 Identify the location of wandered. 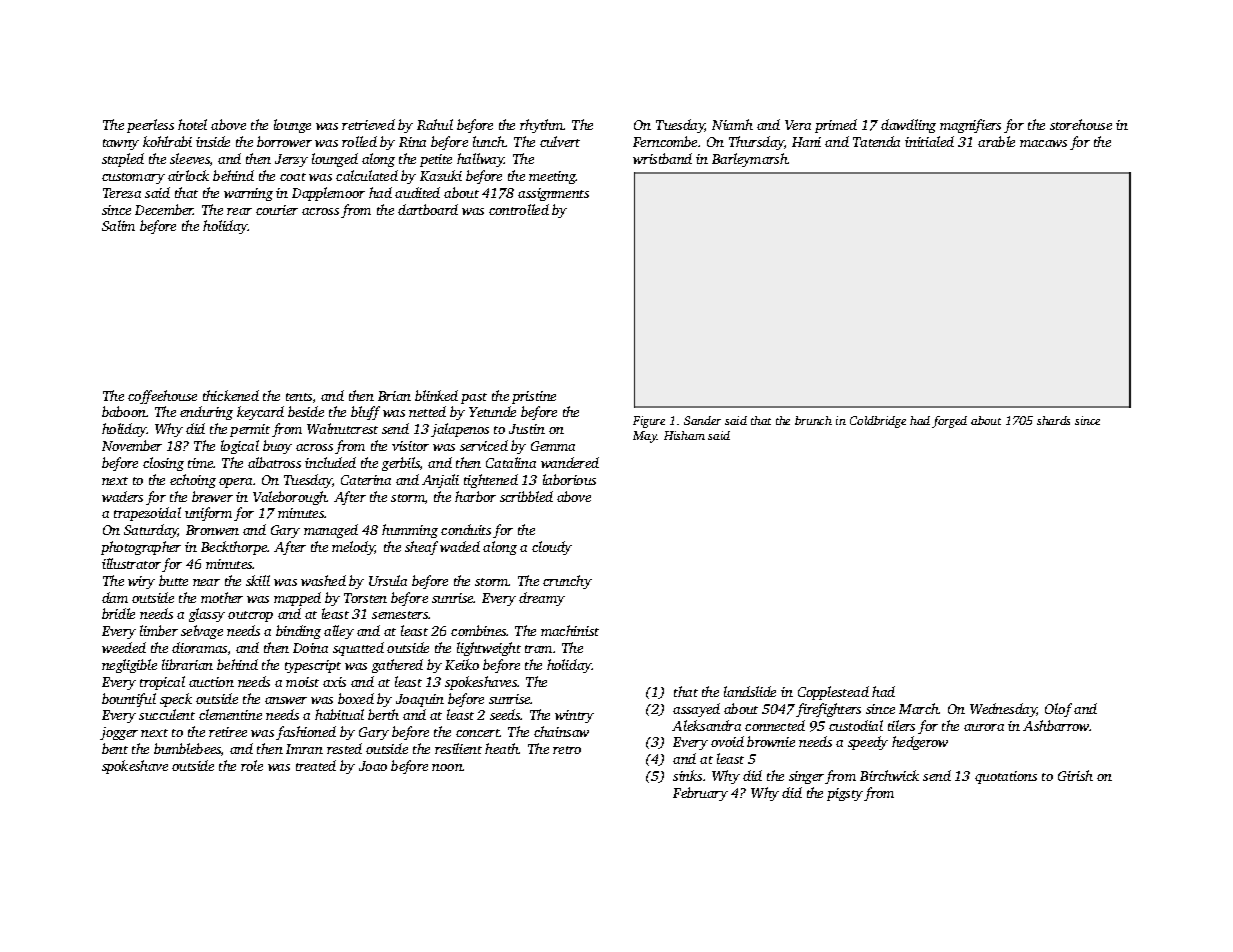
(570, 462).
